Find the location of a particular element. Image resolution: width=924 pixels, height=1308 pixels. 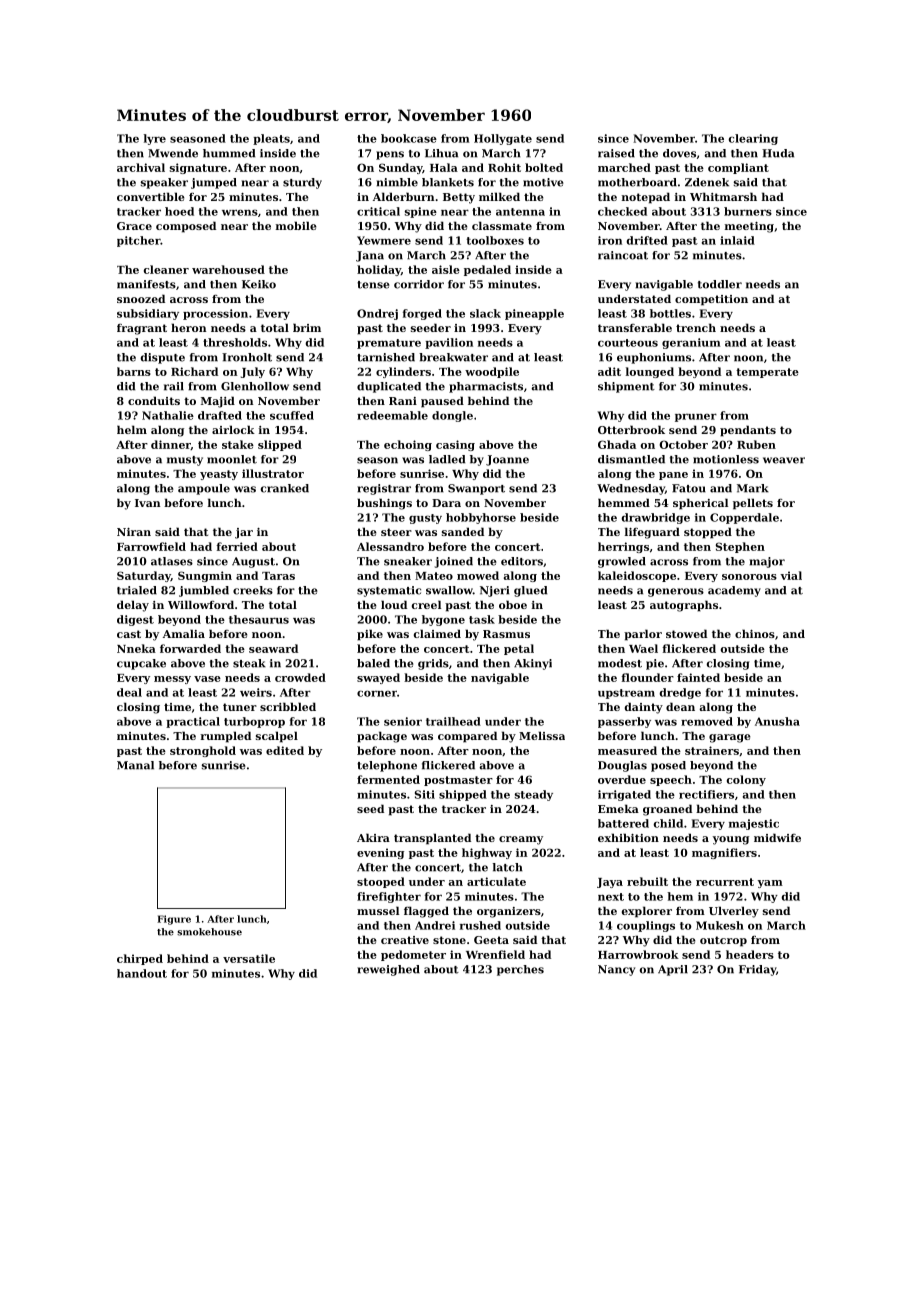

handout is located at coordinates (142, 973).
